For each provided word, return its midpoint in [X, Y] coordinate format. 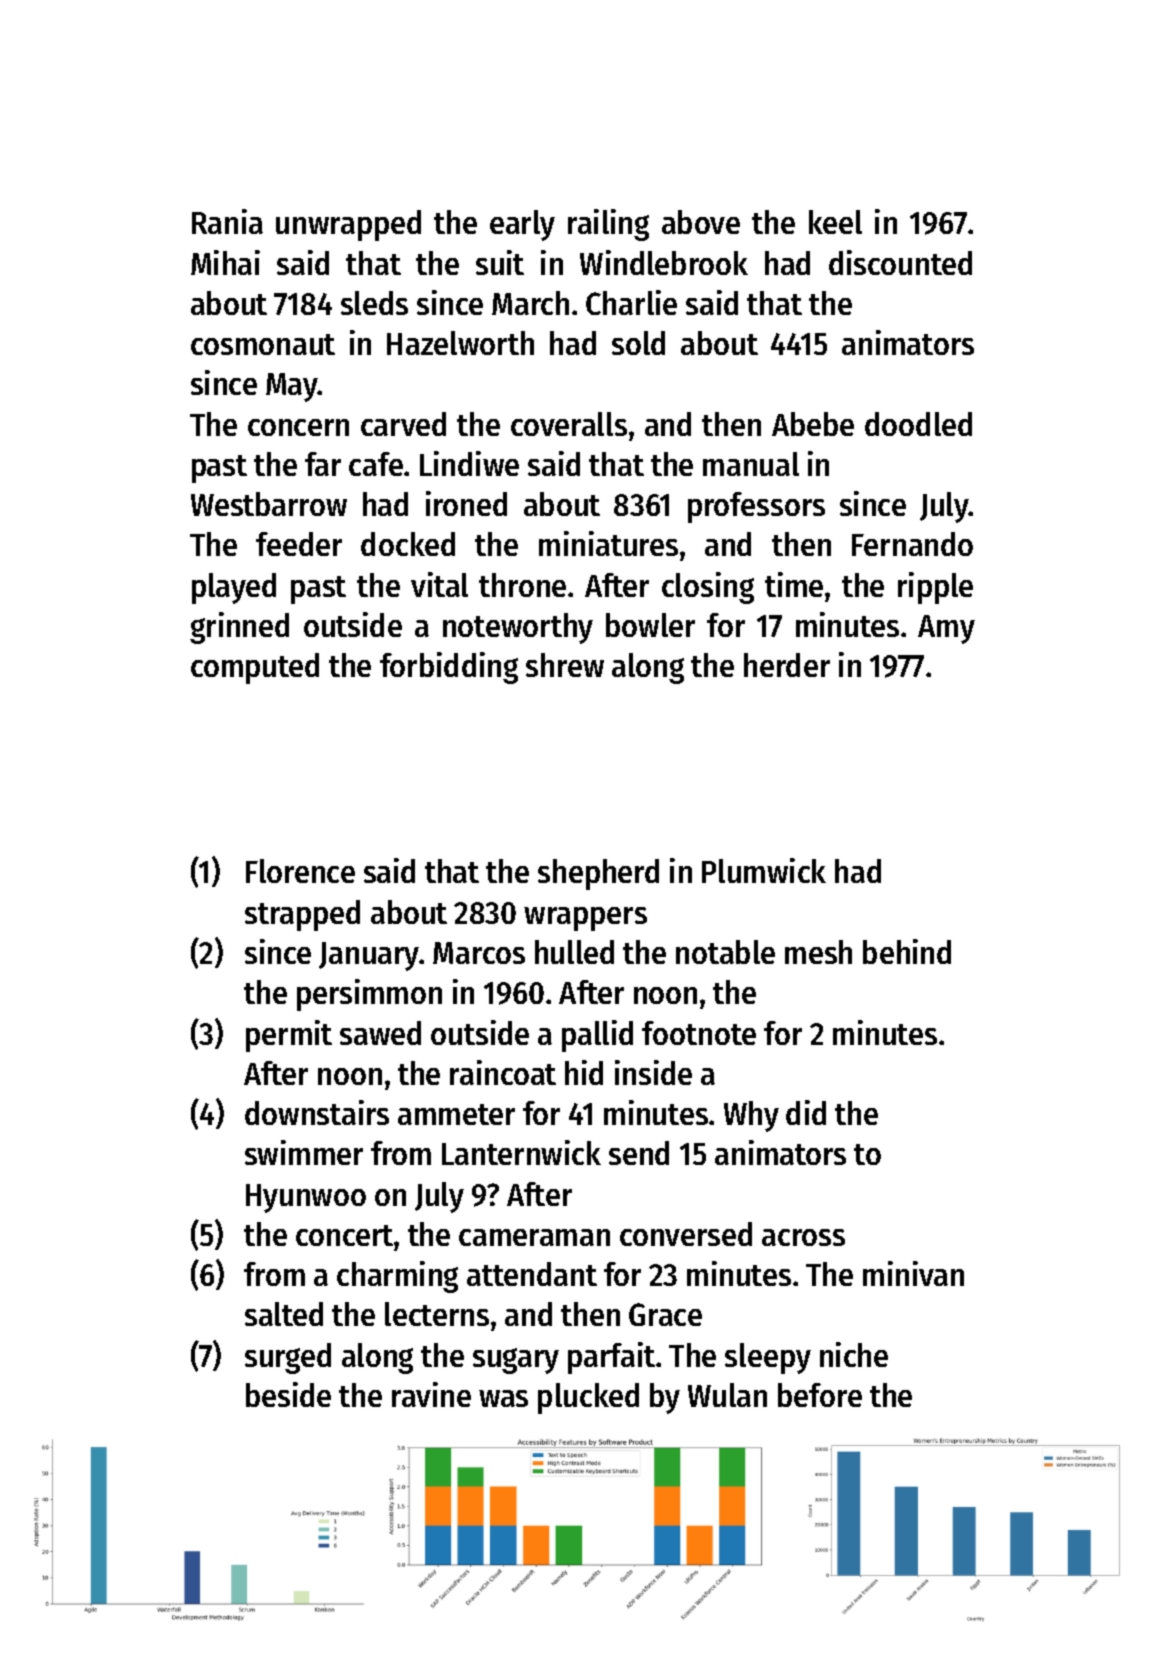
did [806, 1112]
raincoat [503, 1072]
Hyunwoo [306, 1198]
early [522, 225]
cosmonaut [263, 344]
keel [835, 222]
